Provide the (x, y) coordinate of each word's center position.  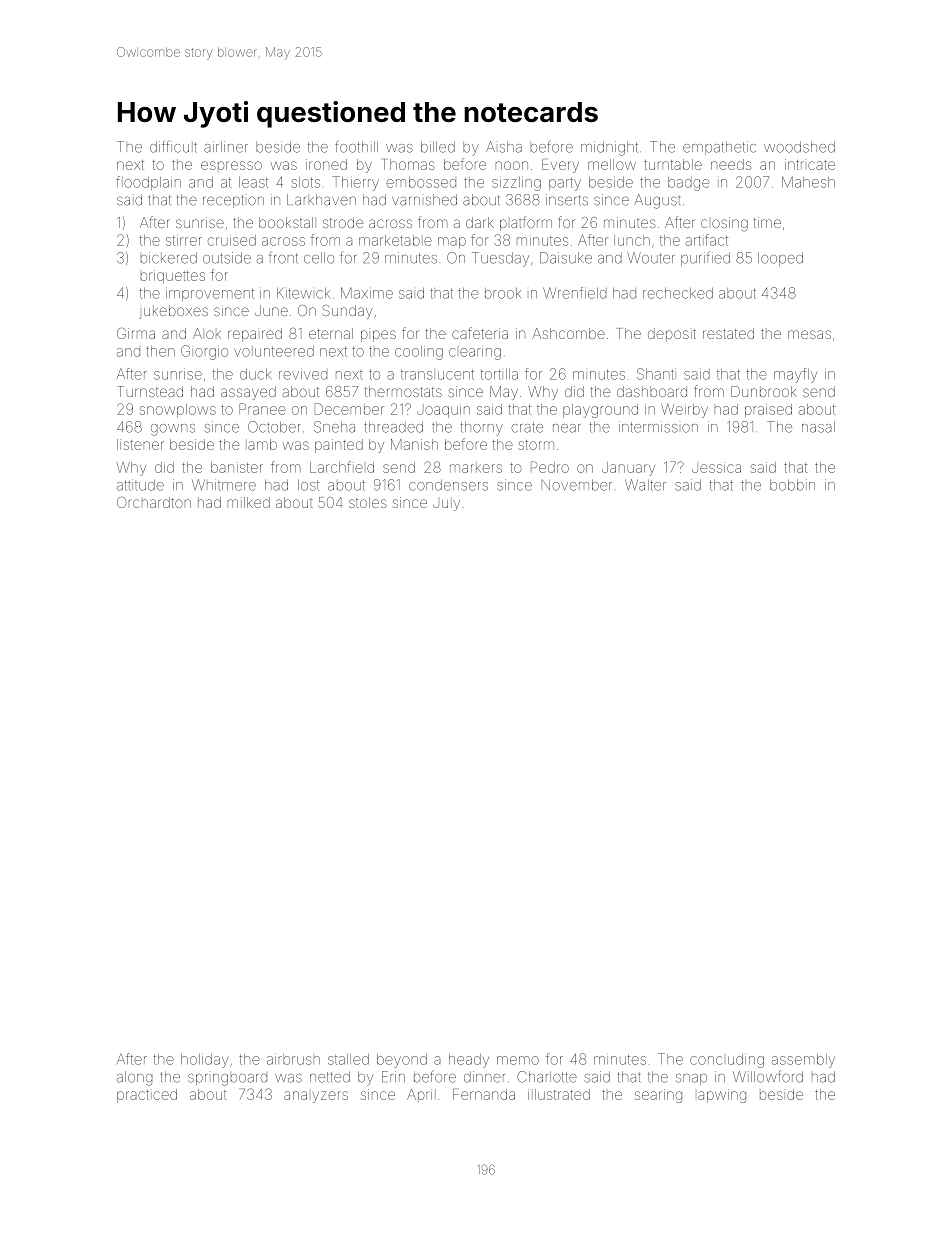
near (567, 428)
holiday (205, 1061)
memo (518, 1060)
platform (526, 223)
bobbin (792, 485)
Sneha (334, 427)
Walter (645, 485)
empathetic (719, 148)
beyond (402, 1061)
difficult (173, 146)
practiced (147, 1096)
